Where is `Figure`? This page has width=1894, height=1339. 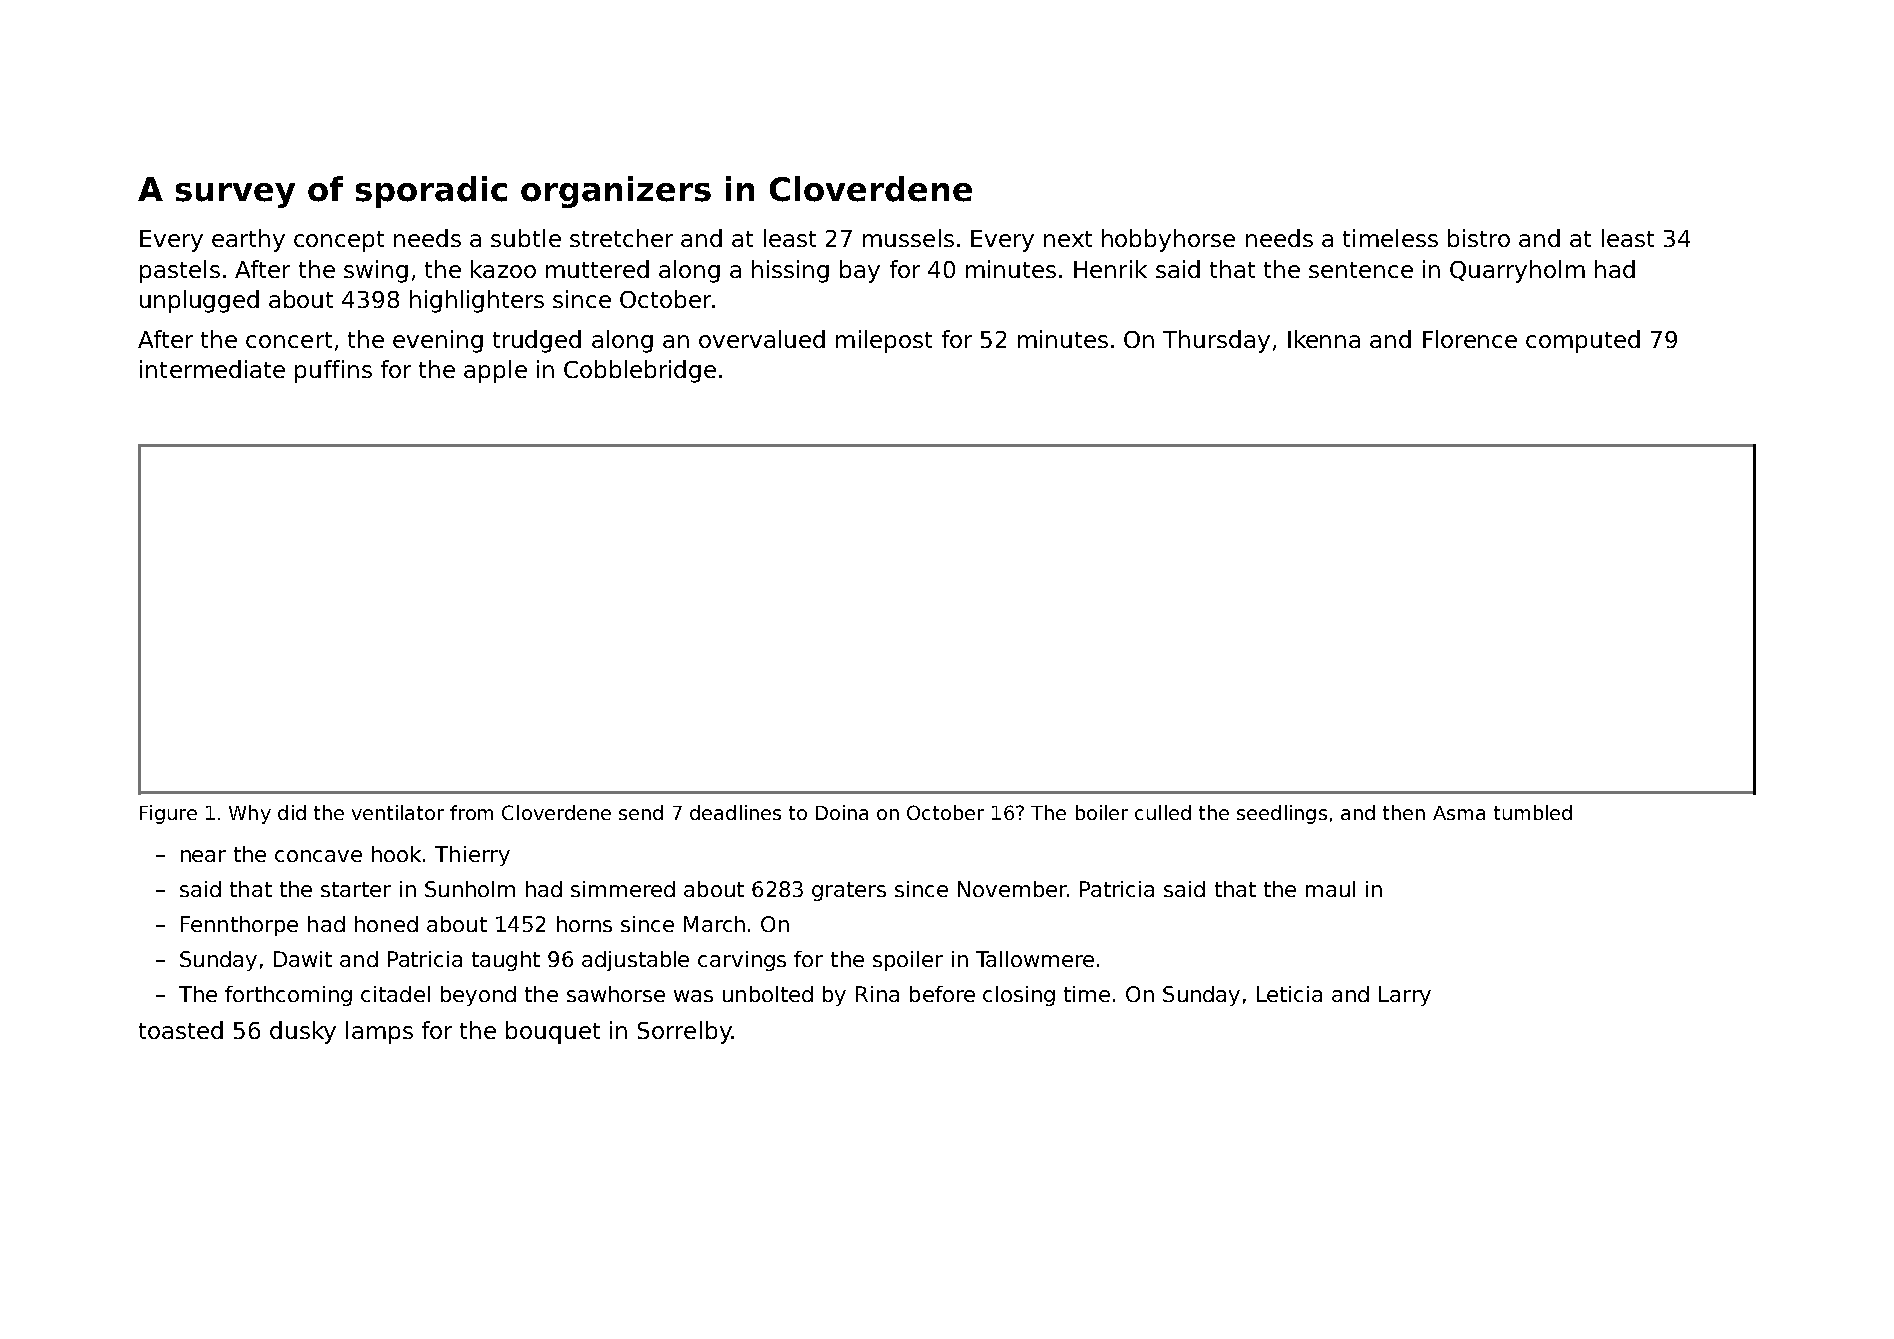
Figure is located at coordinates (168, 814).
